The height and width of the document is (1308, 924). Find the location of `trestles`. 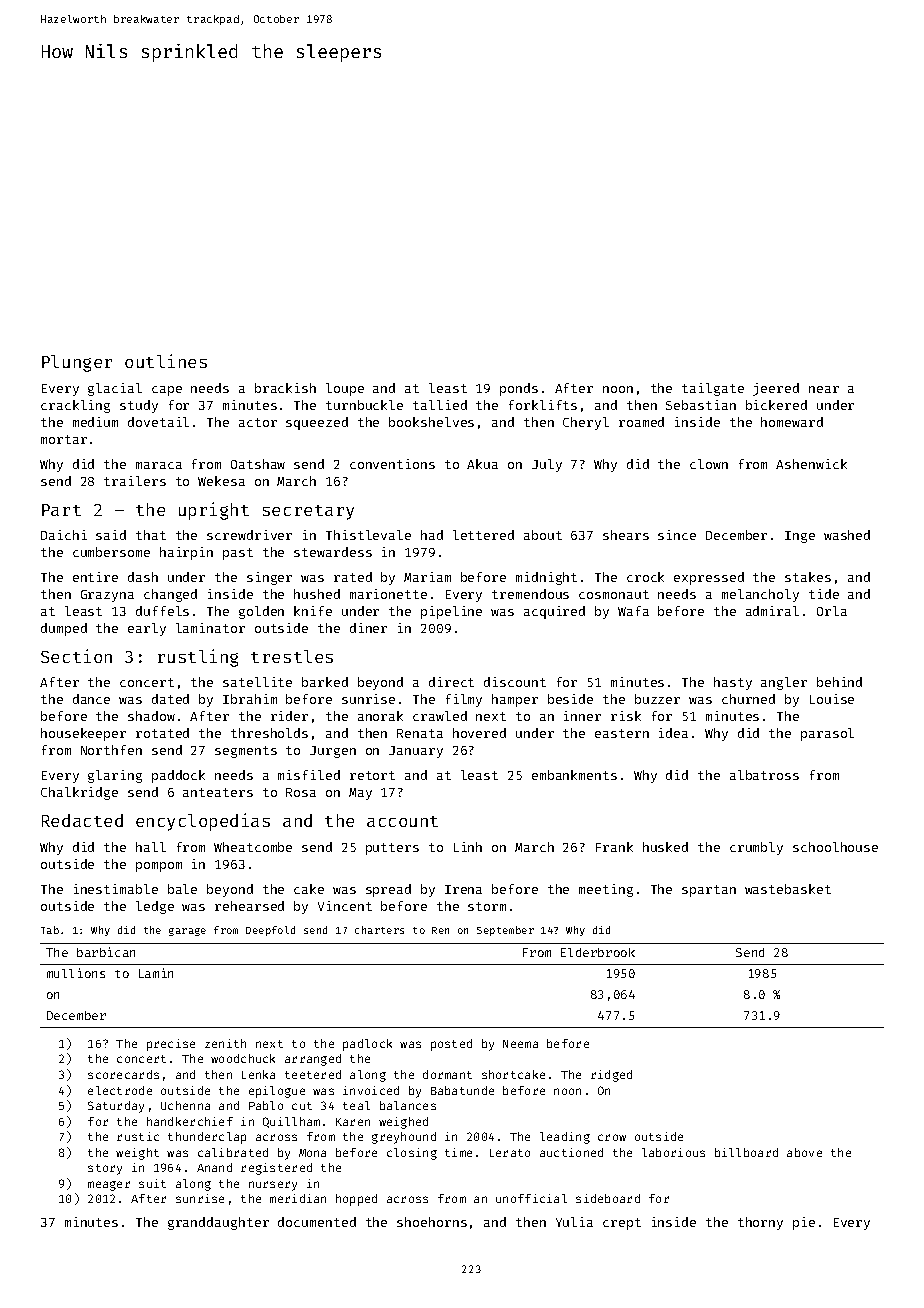

trestles is located at coordinates (292, 656).
